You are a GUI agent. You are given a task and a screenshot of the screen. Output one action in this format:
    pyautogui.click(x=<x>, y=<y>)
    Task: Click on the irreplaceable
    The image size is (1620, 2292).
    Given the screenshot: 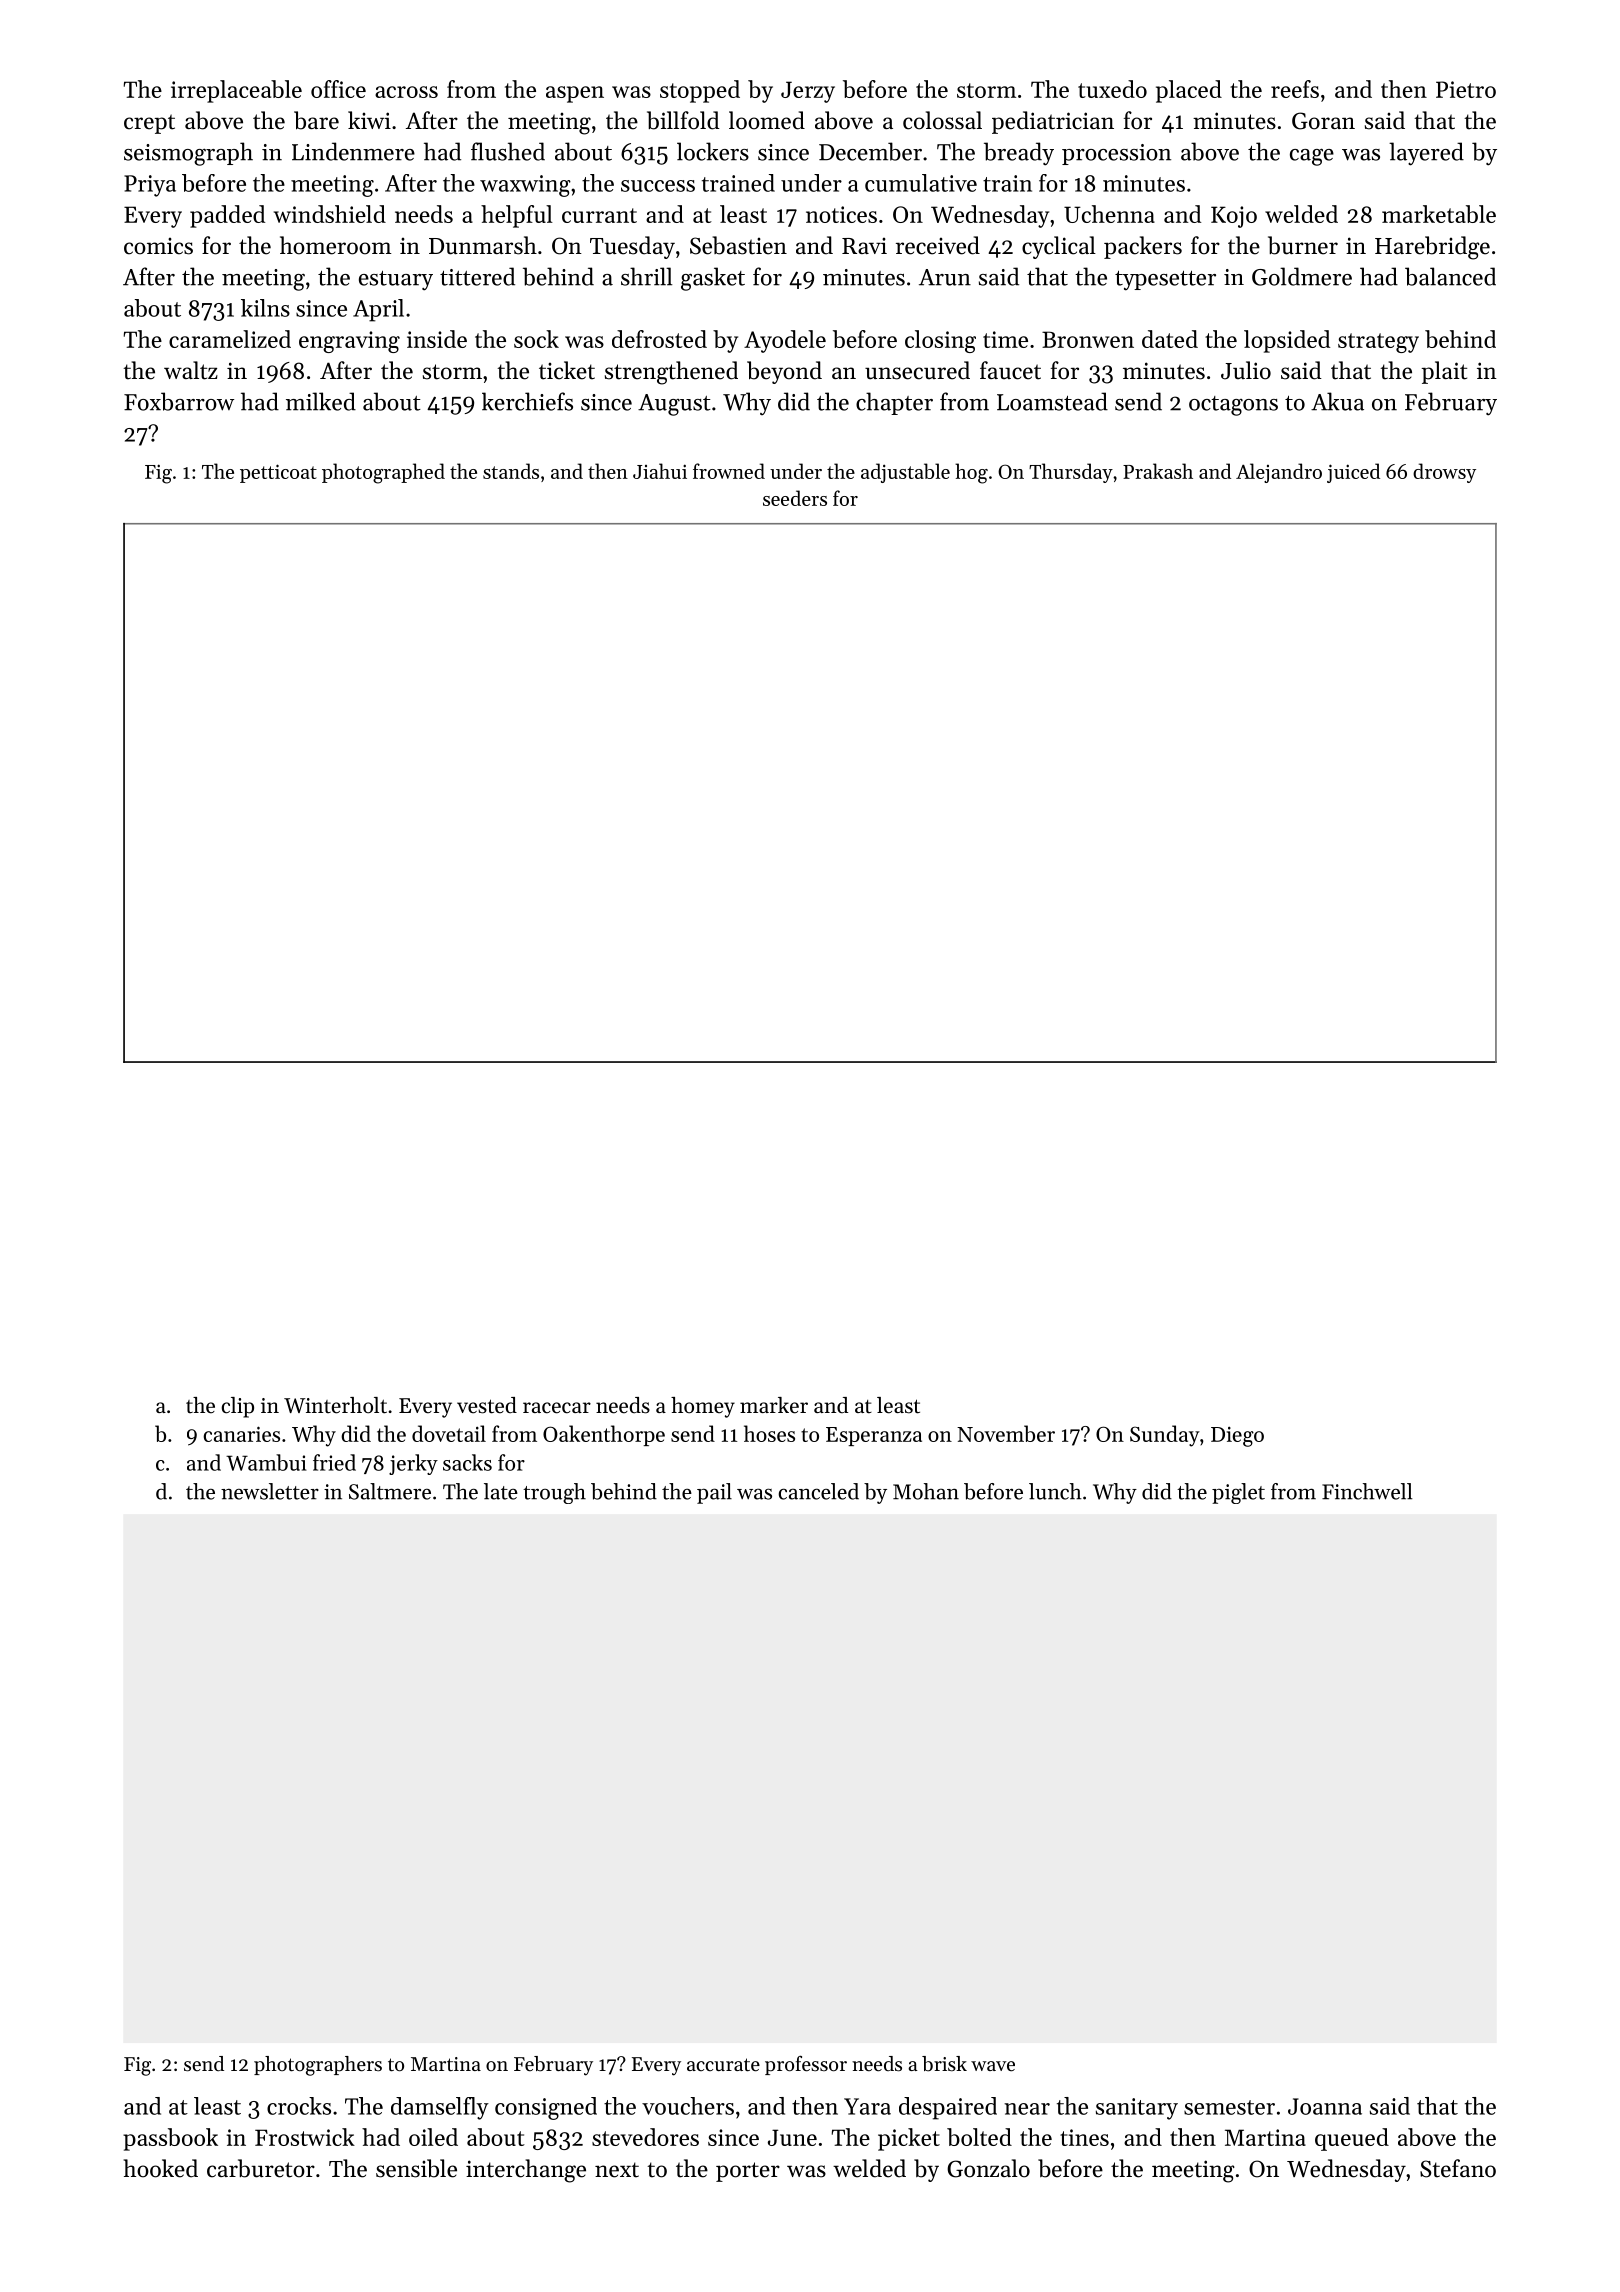 What is the action you would take?
    pyautogui.click(x=236, y=91)
